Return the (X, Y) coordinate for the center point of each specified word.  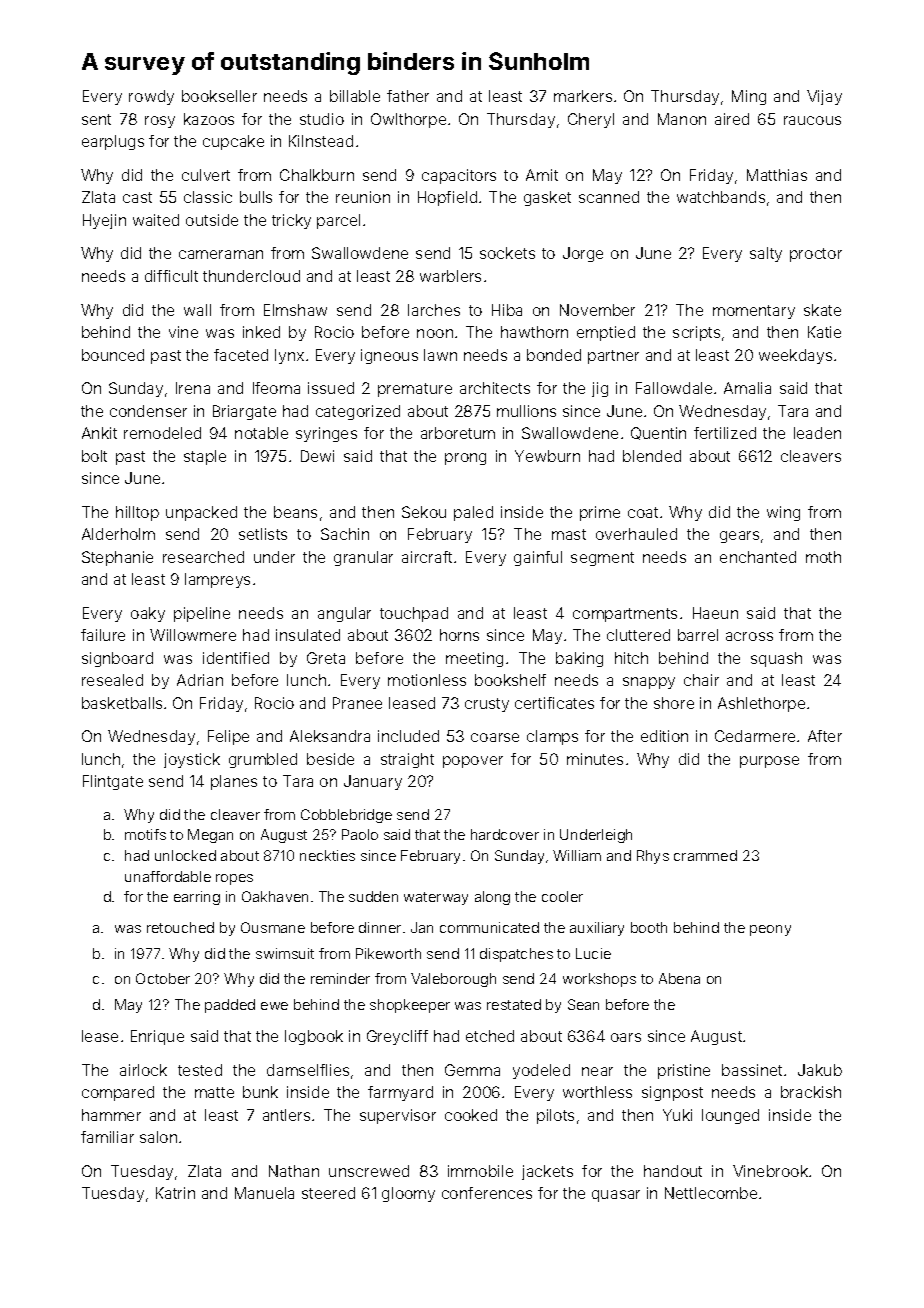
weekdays (795, 356)
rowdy (151, 97)
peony (770, 930)
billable (355, 96)
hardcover (505, 834)
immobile (480, 1171)
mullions (526, 411)
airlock (143, 1070)
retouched (180, 927)
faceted (241, 355)
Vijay (824, 97)
